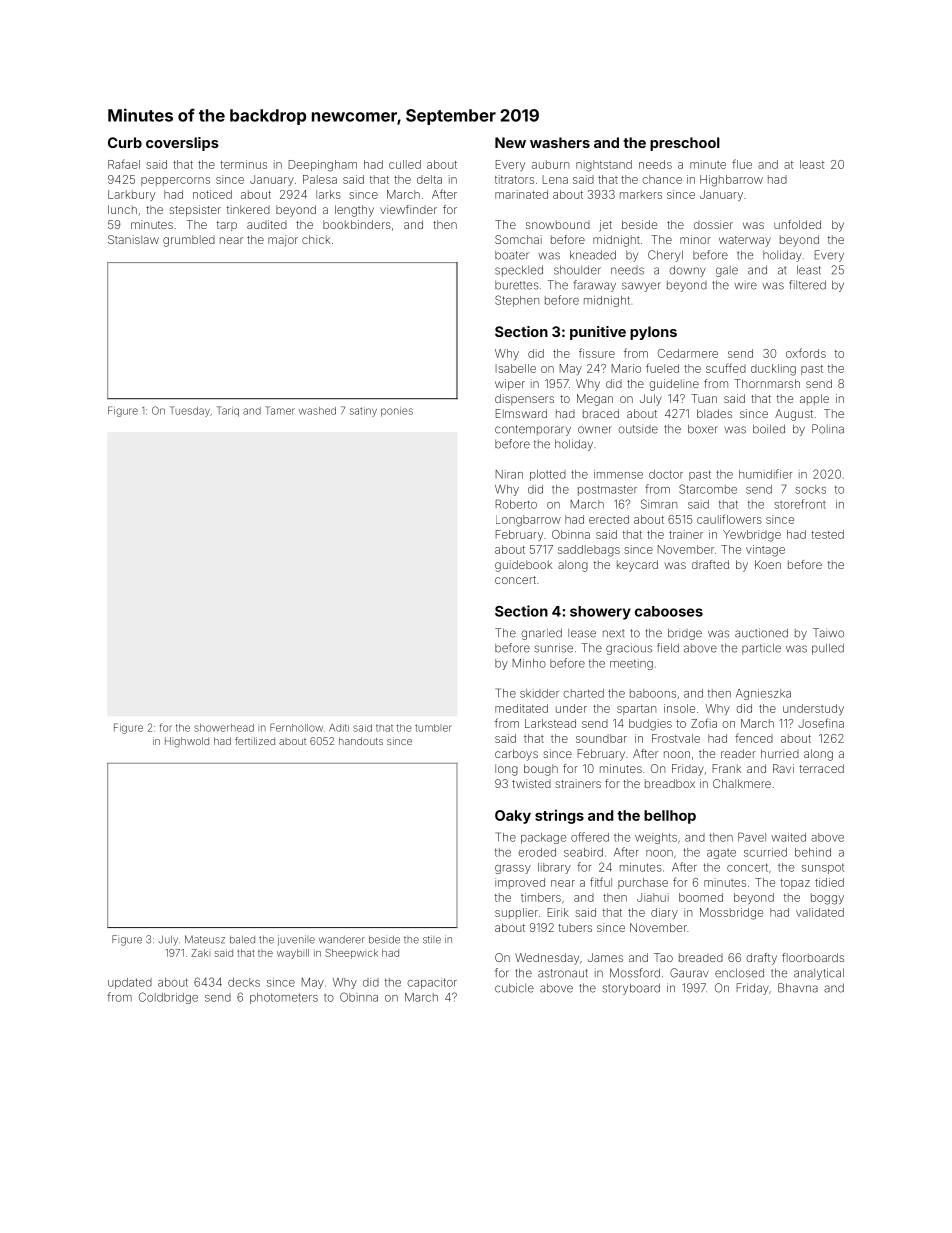 This page has height=1233, width=952. Describe the element at coordinates (405, 164) in the page. I see `culled` at that location.
